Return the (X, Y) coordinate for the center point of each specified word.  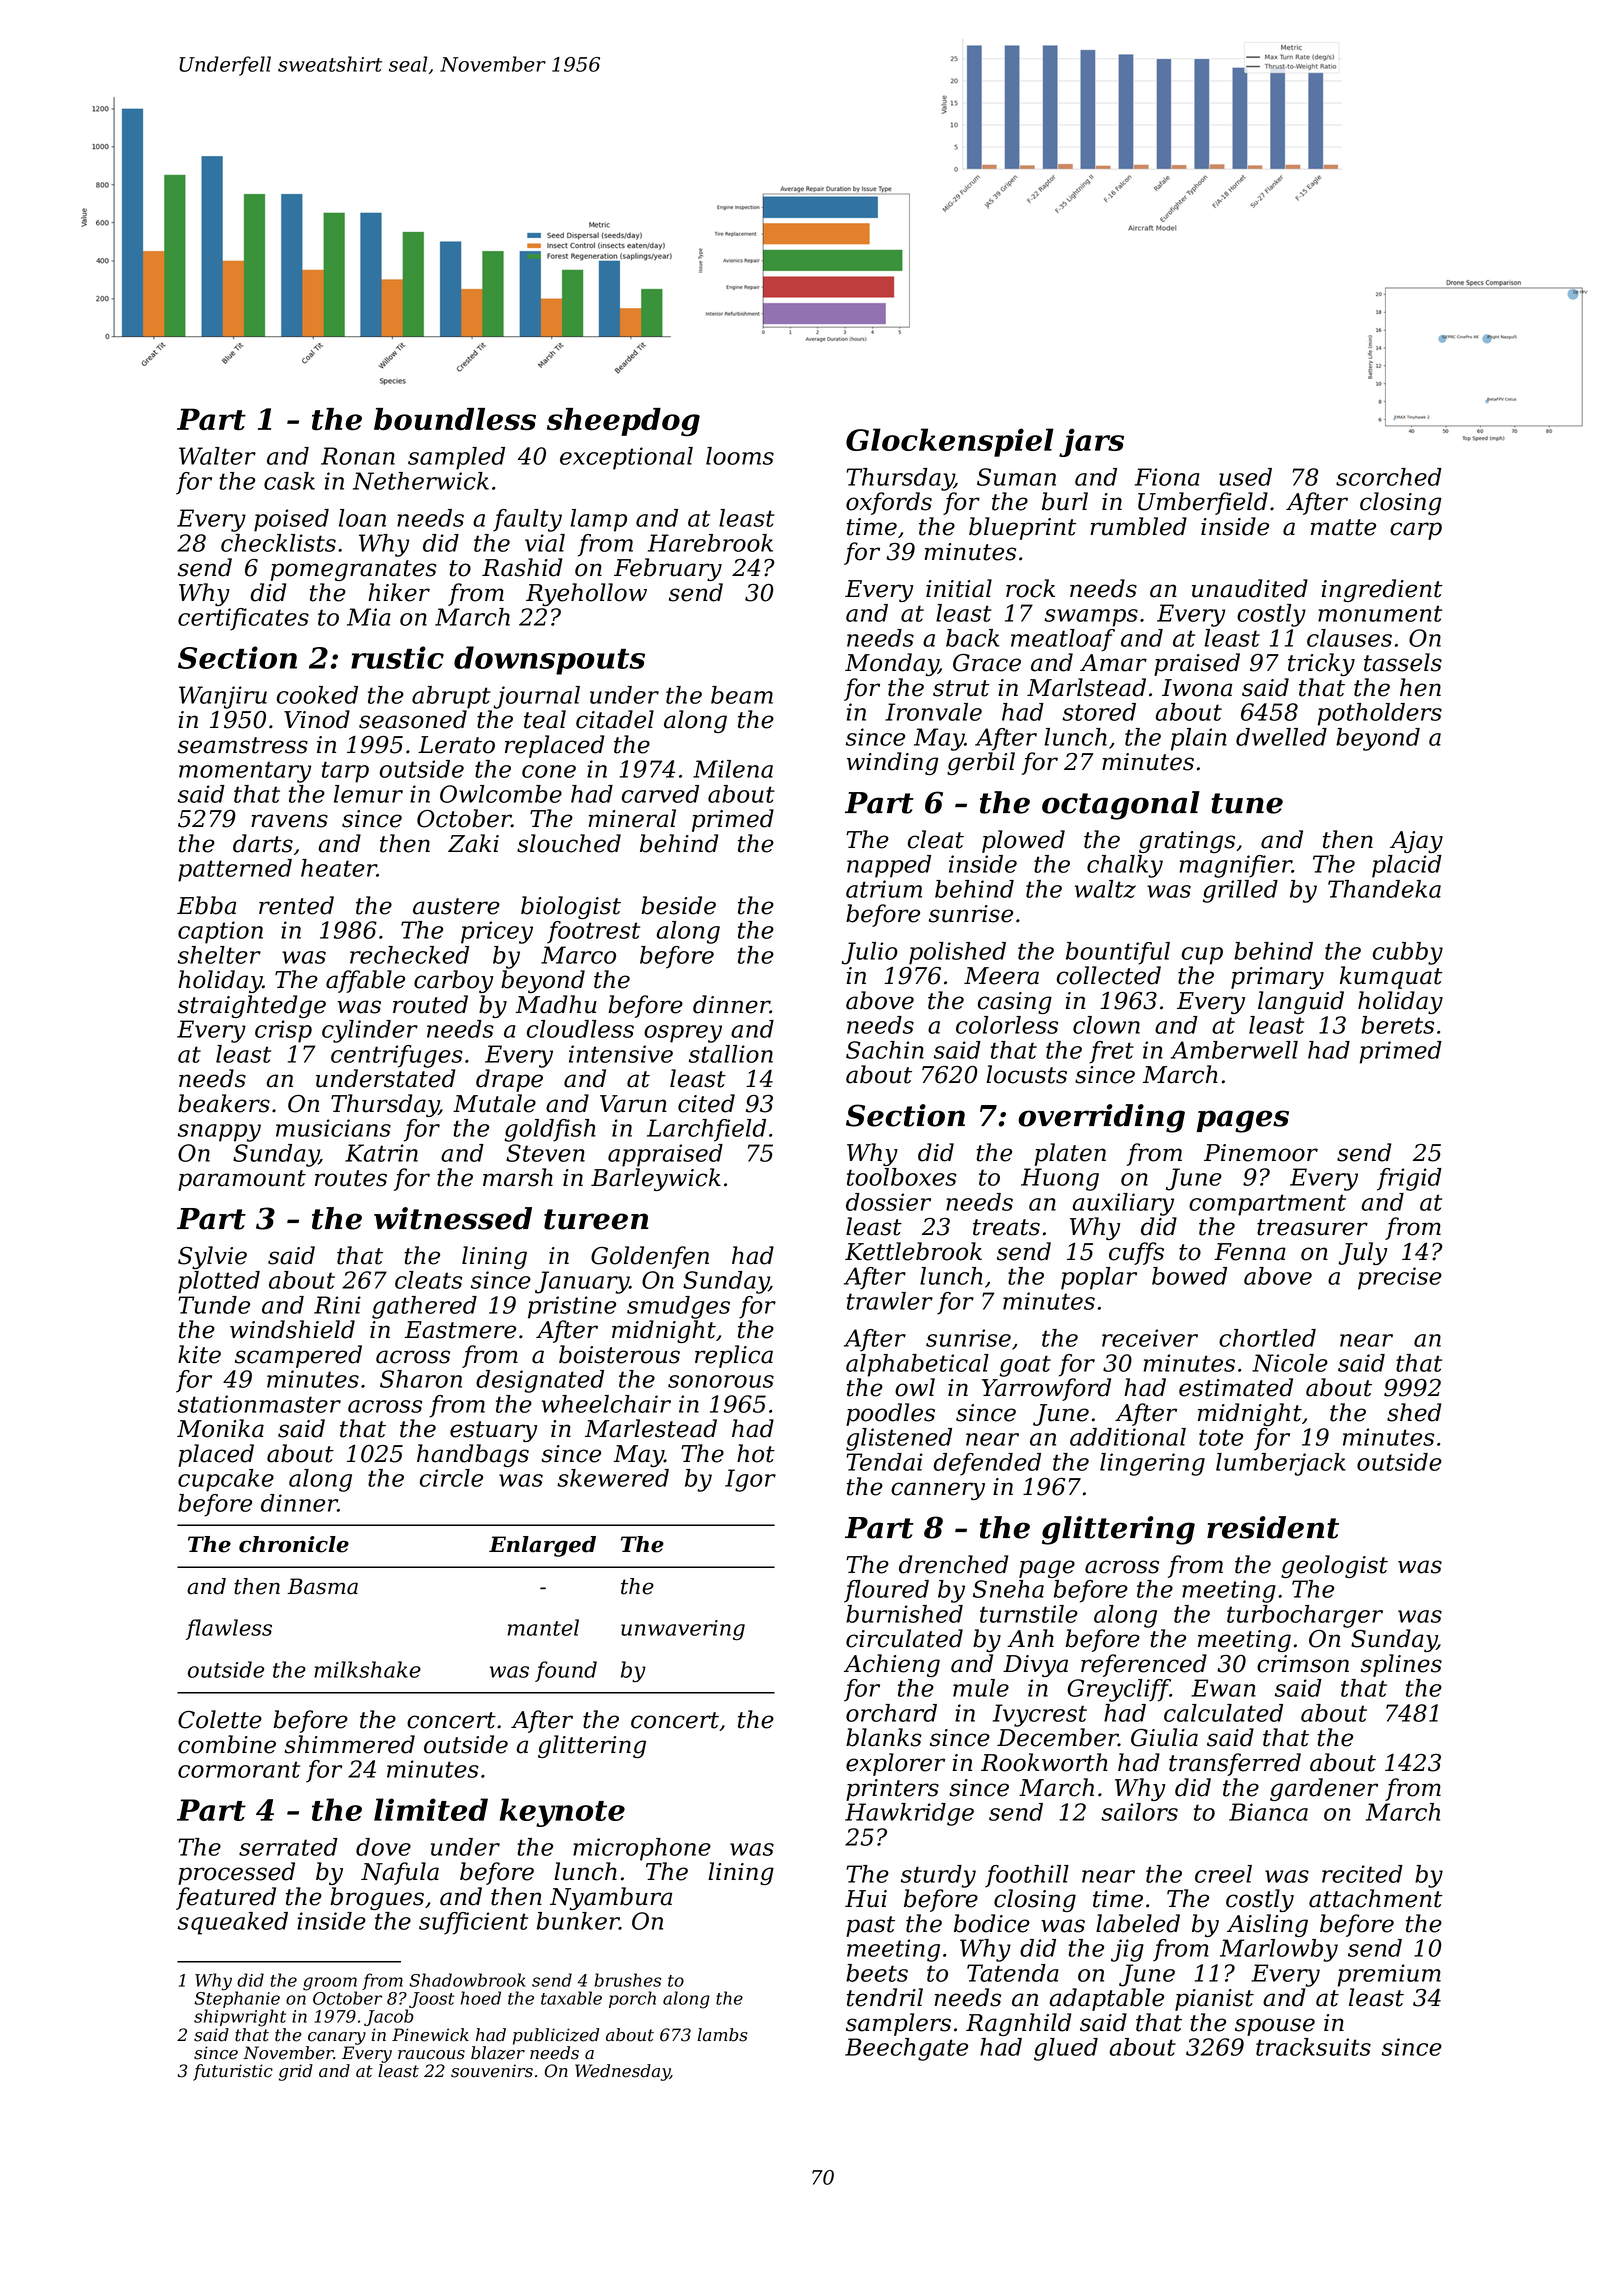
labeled (1138, 1923)
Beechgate (906, 2049)
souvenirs (492, 2071)
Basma (323, 1586)
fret (1111, 1052)
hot (756, 1453)
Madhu (556, 1004)
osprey (683, 1034)
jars (1091, 442)
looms (740, 456)
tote (1221, 1437)
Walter (217, 456)
